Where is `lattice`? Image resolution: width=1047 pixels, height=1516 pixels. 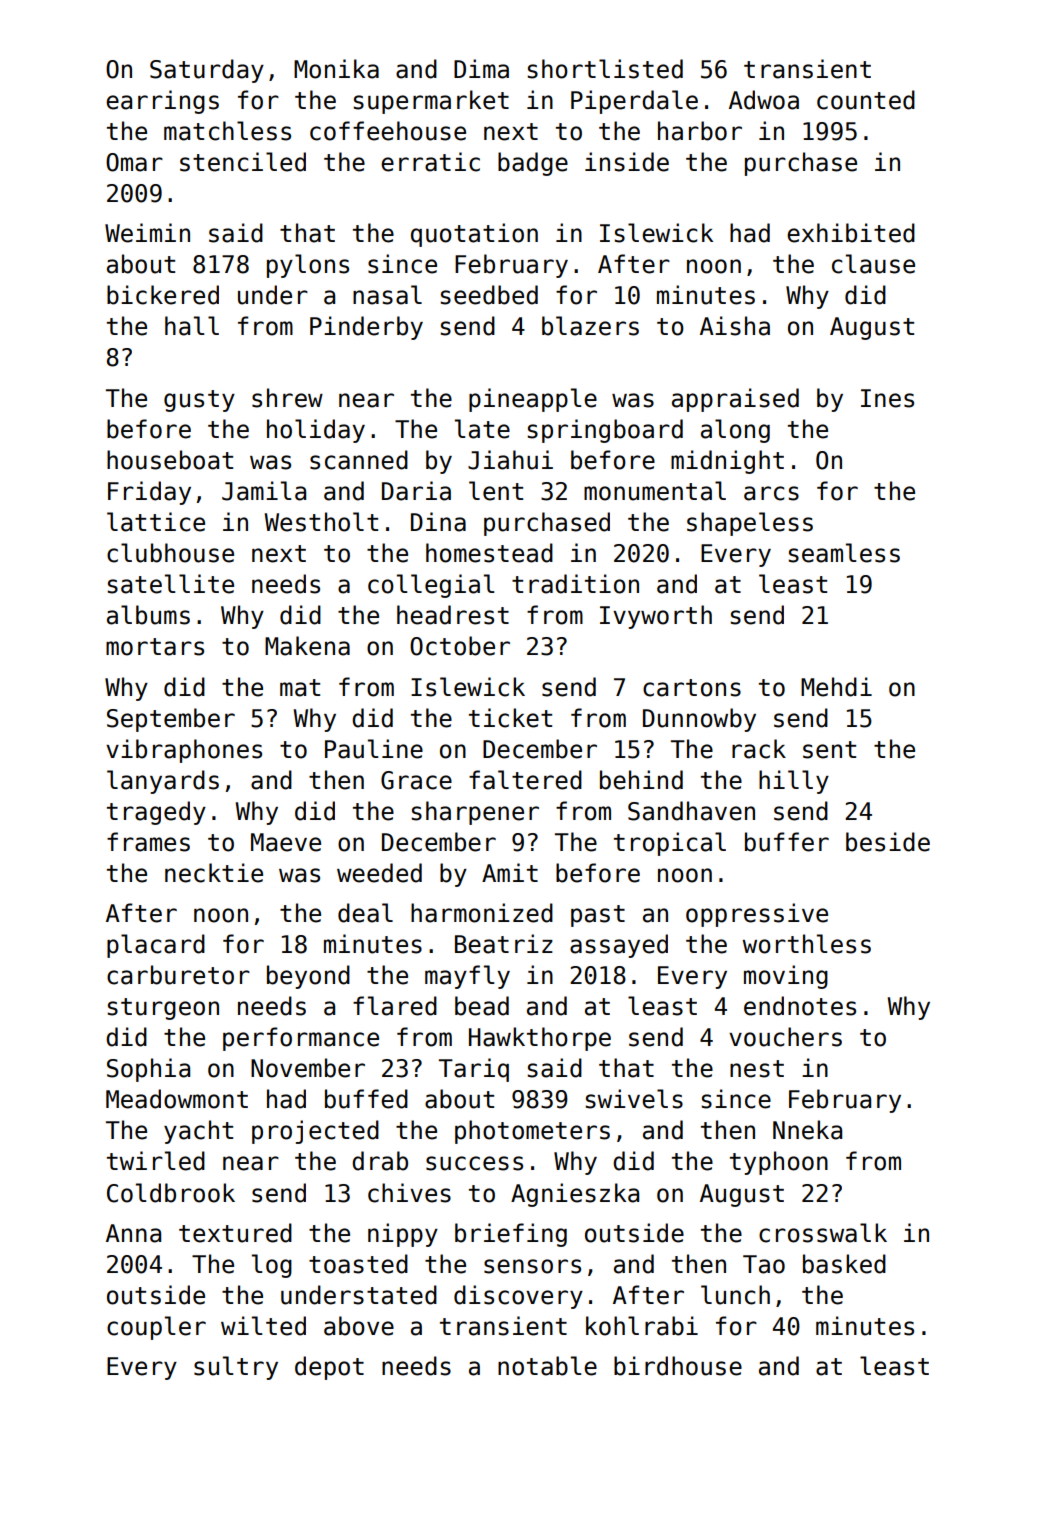 lattice is located at coordinates (156, 522).
